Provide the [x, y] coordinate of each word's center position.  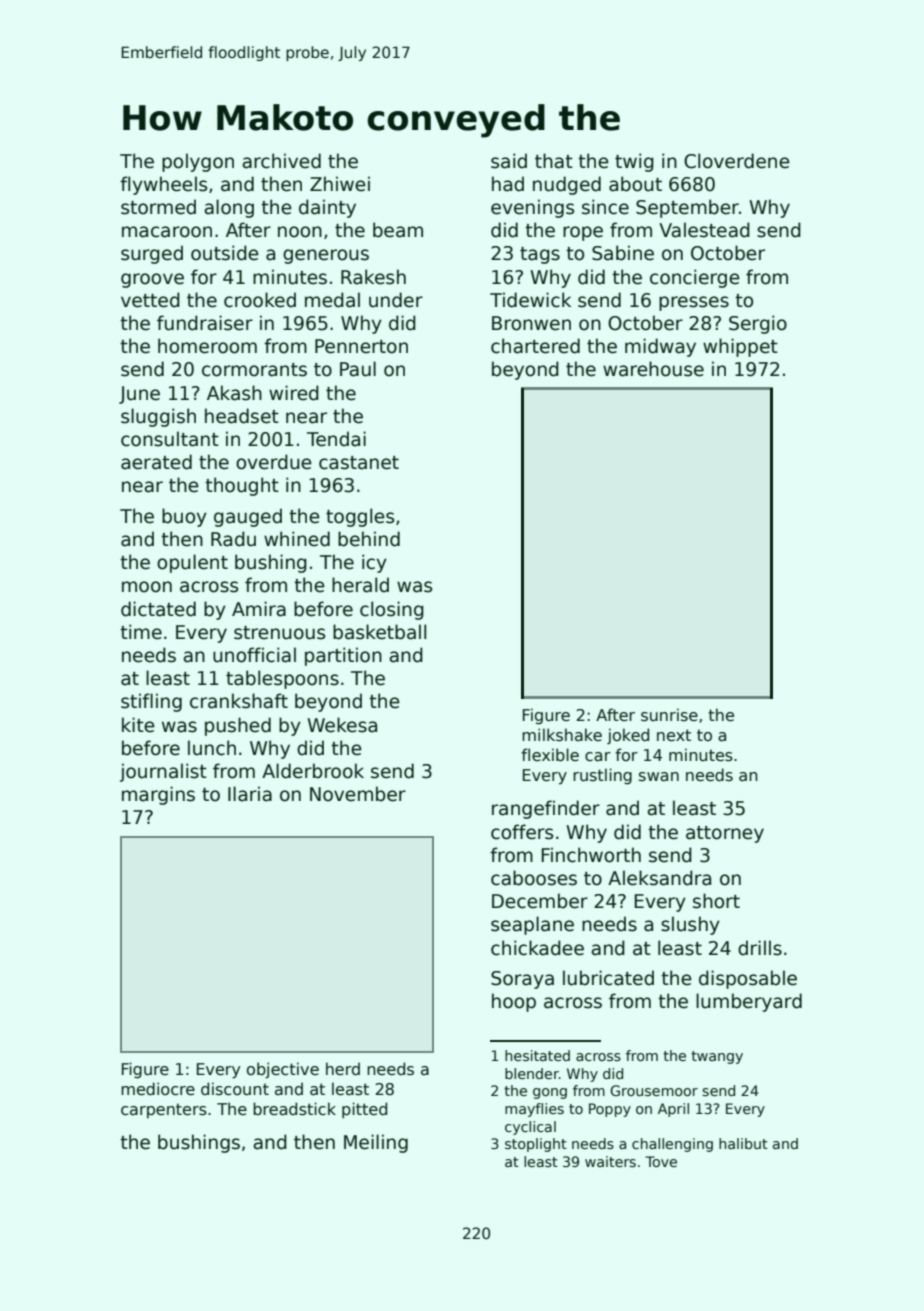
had [508, 184]
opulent [192, 563]
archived [281, 161]
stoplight [536, 1145]
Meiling [376, 1143]
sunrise [669, 715]
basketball [379, 632]
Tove [661, 1161]
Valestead [704, 230]
